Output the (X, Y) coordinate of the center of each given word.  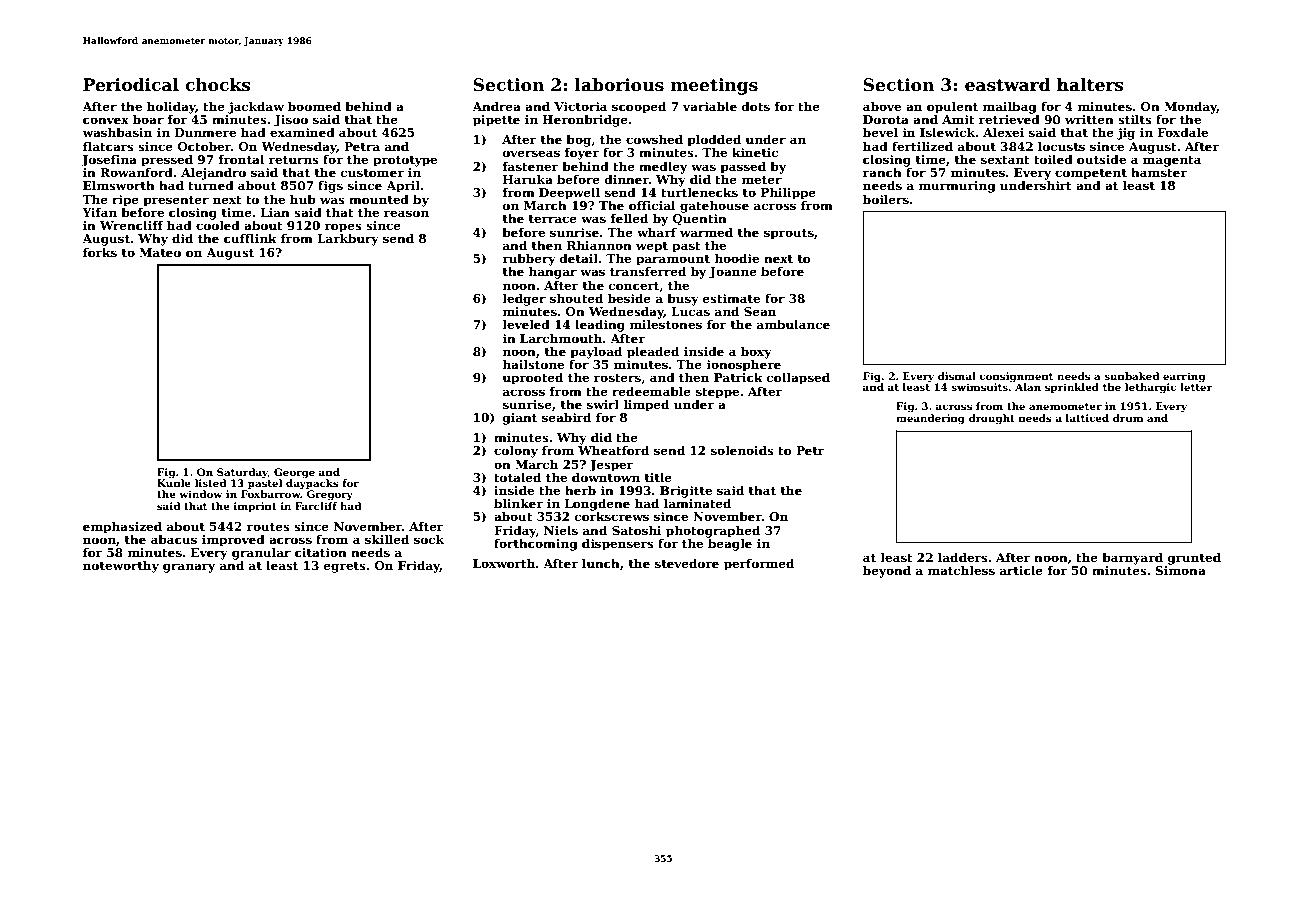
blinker (518, 503)
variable (710, 106)
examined (302, 132)
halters (1090, 85)
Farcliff (316, 506)
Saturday (242, 473)
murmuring (957, 187)
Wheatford (613, 450)
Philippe (788, 194)
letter (1196, 387)
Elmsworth (119, 185)
